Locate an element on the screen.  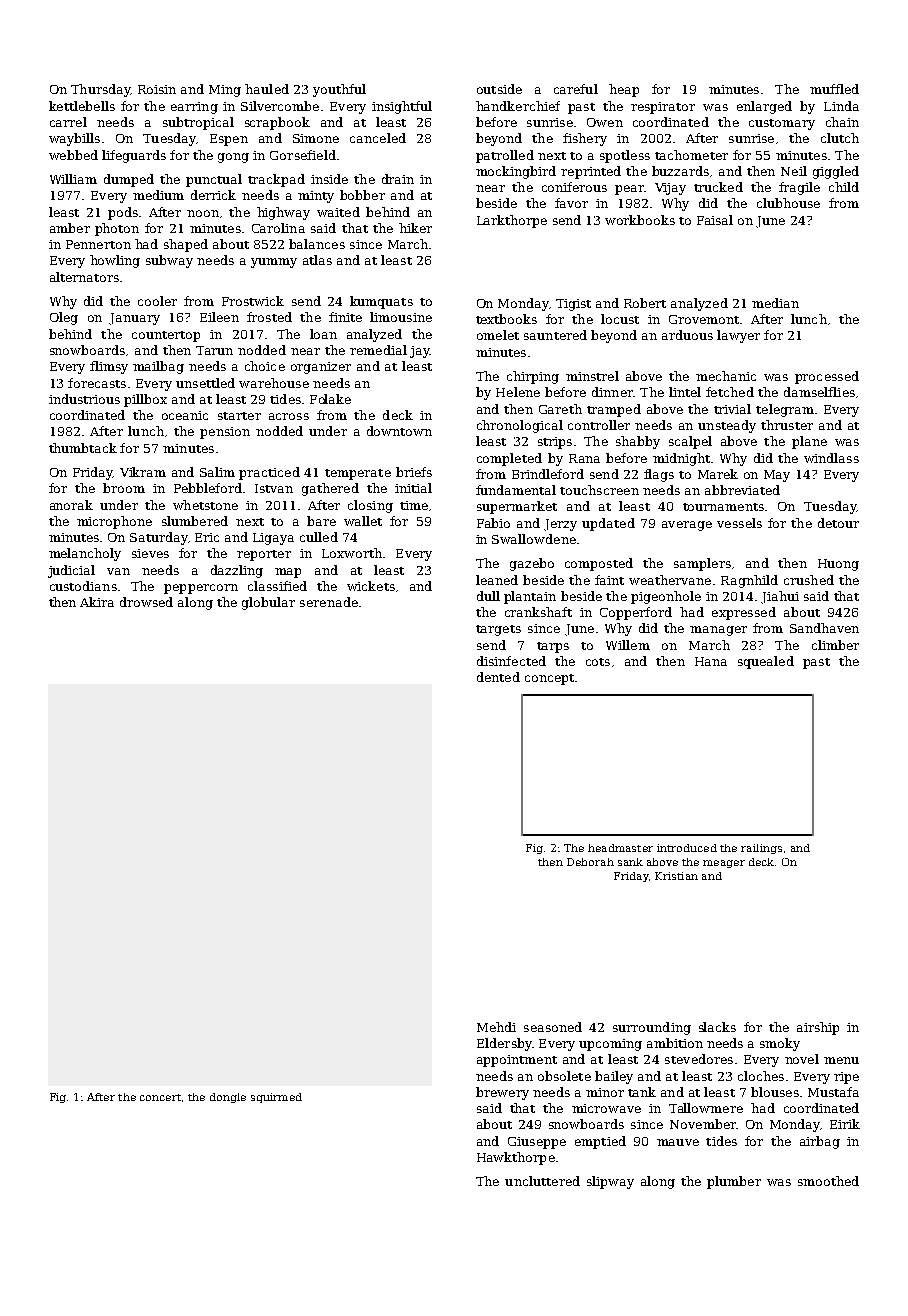
textbooks is located at coordinates (506, 319).
